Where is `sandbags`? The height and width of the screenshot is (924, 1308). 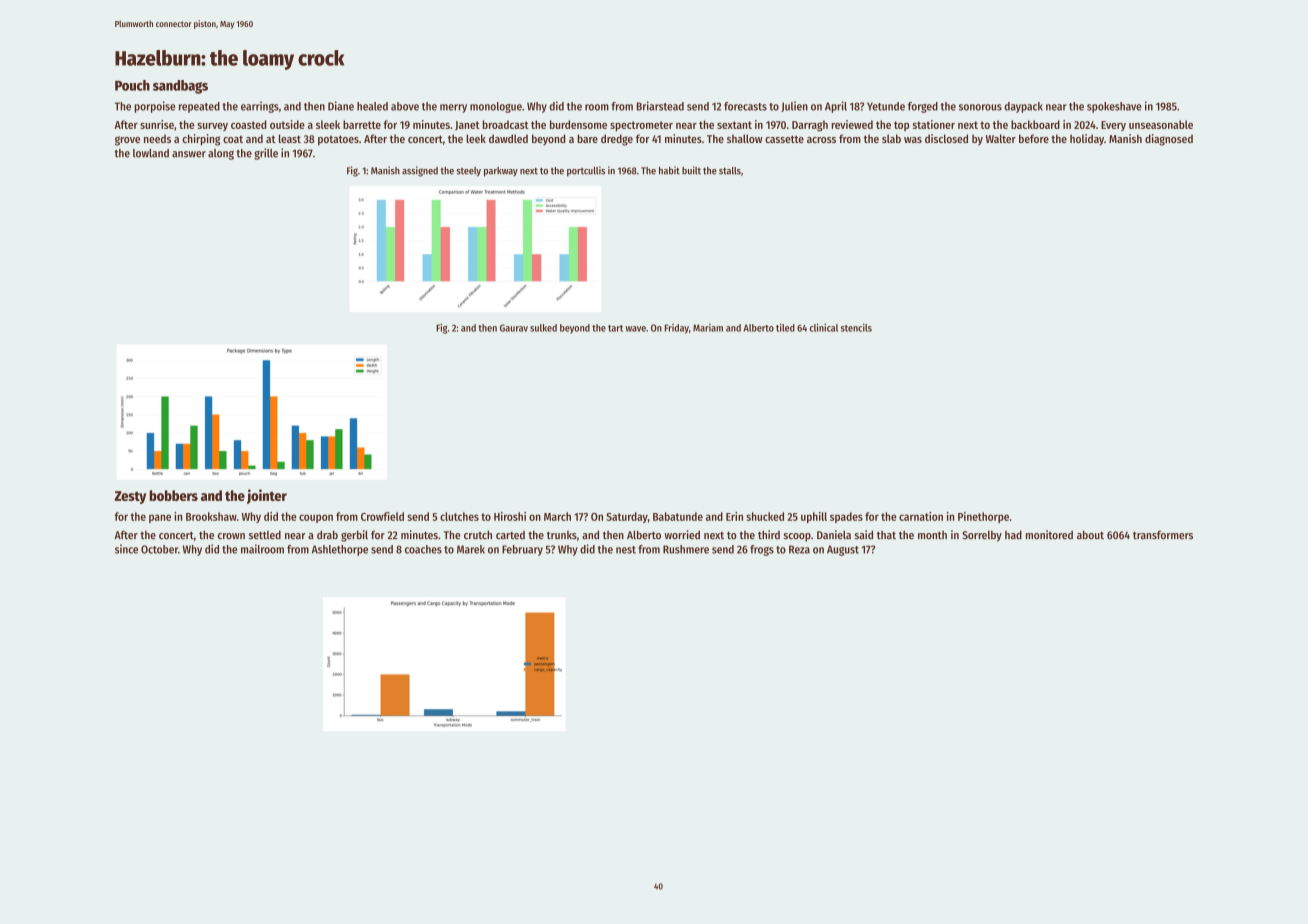 sandbags is located at coordinates (180, 87).
